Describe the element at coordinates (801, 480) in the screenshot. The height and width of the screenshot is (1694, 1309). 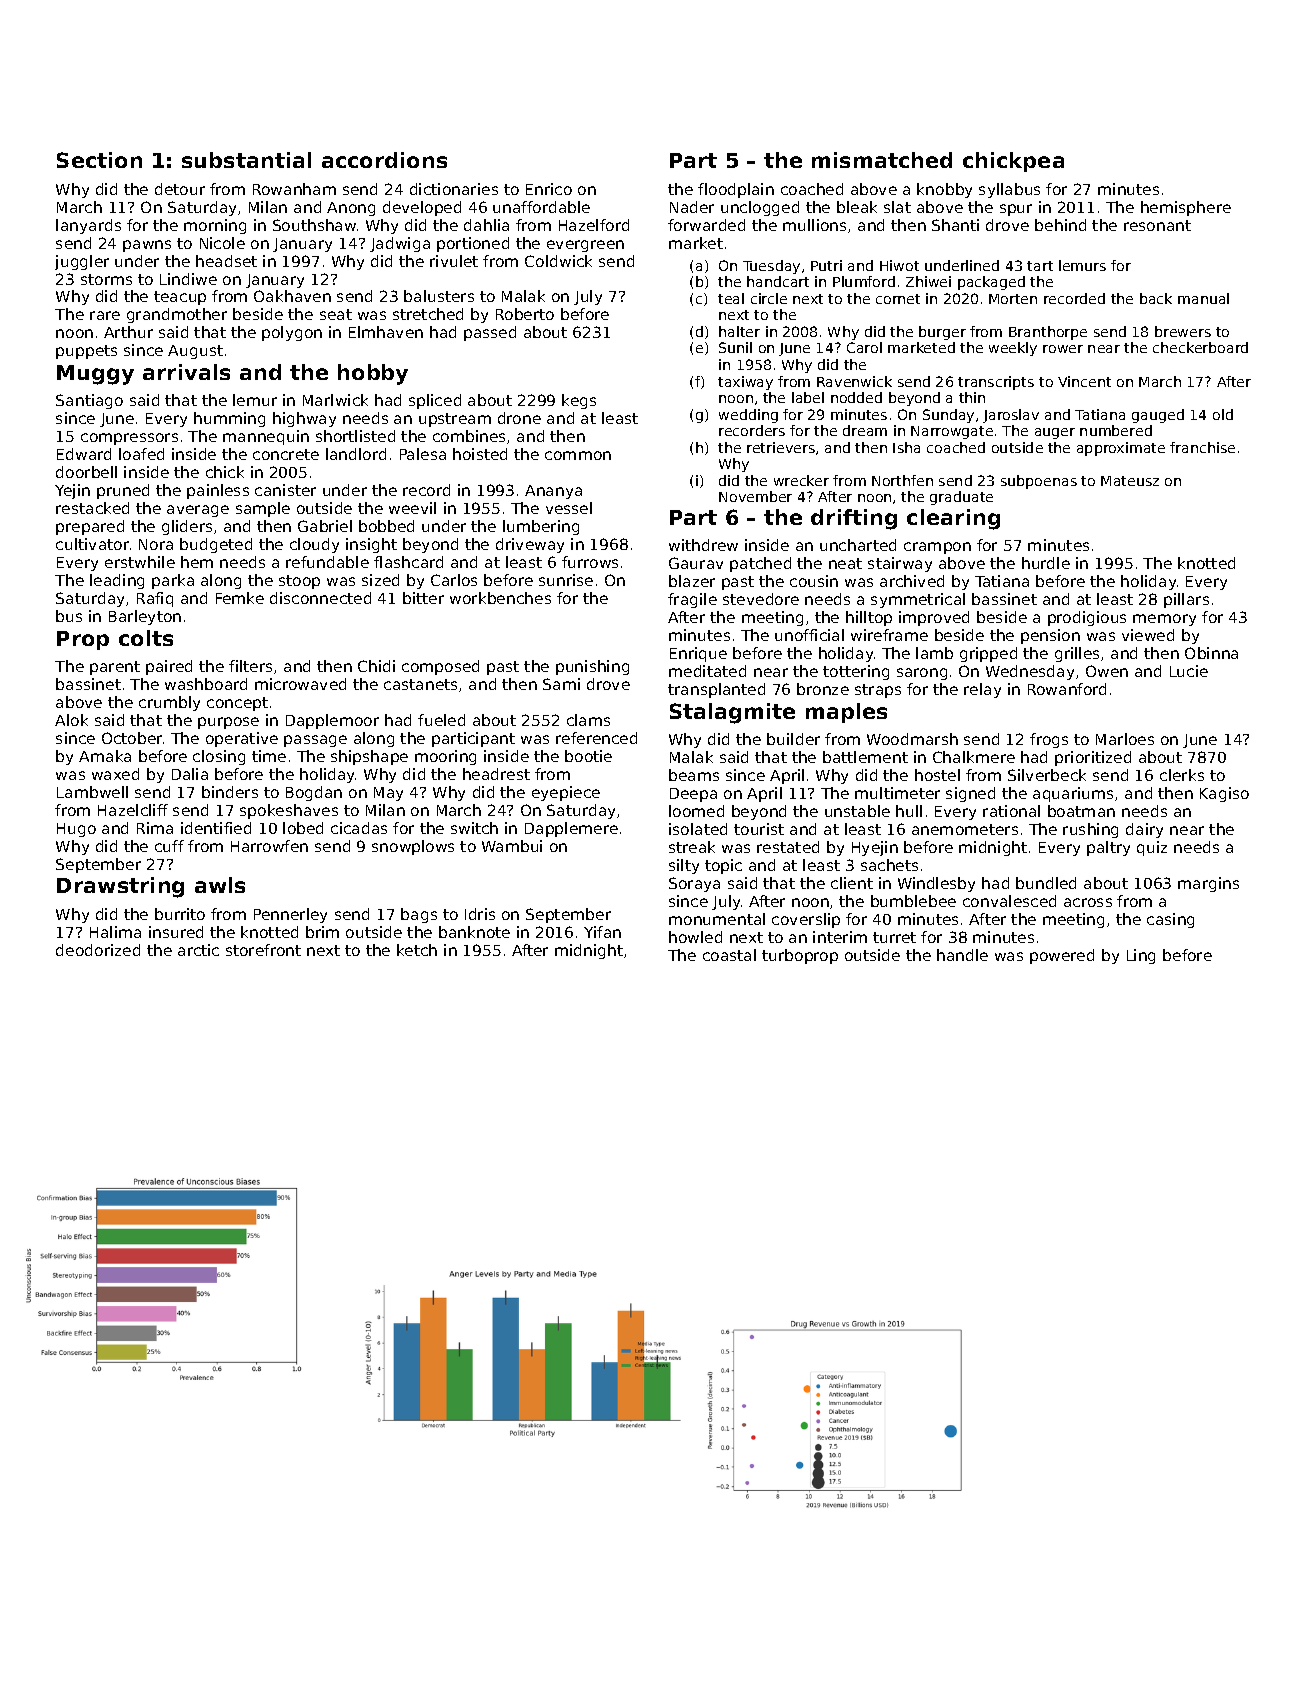
I see `wrecker` at that location.
